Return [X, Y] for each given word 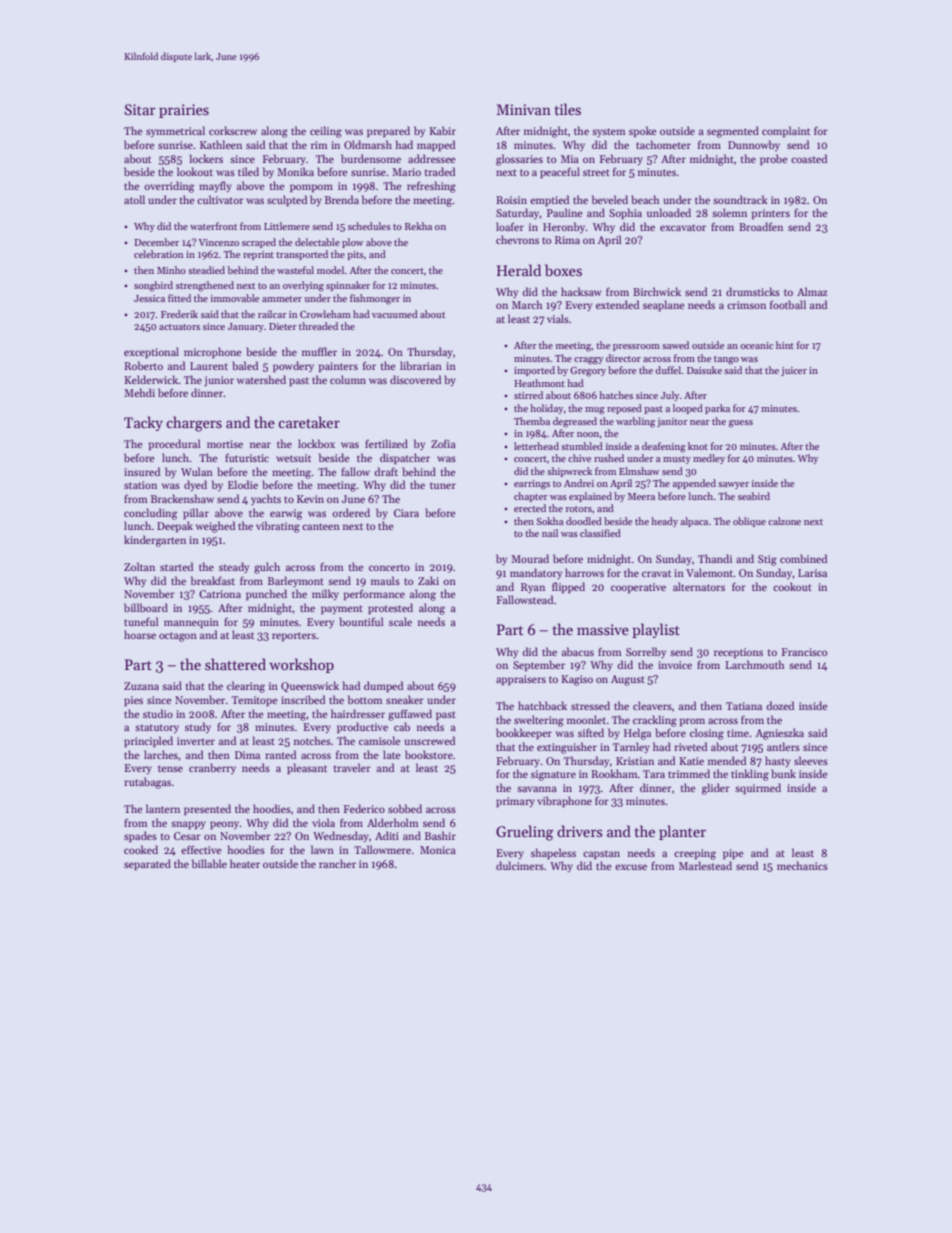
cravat [656, 573]
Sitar [140, 109]
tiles [568, 109]
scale [400, 621]
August [628, 680]
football [788, 304]
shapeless [553, 854]
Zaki [428, 580]
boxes [563, 270]
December [157, 242]
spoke [643, 132]
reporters [294, 637]
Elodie [243, 484]
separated [147, 865]
